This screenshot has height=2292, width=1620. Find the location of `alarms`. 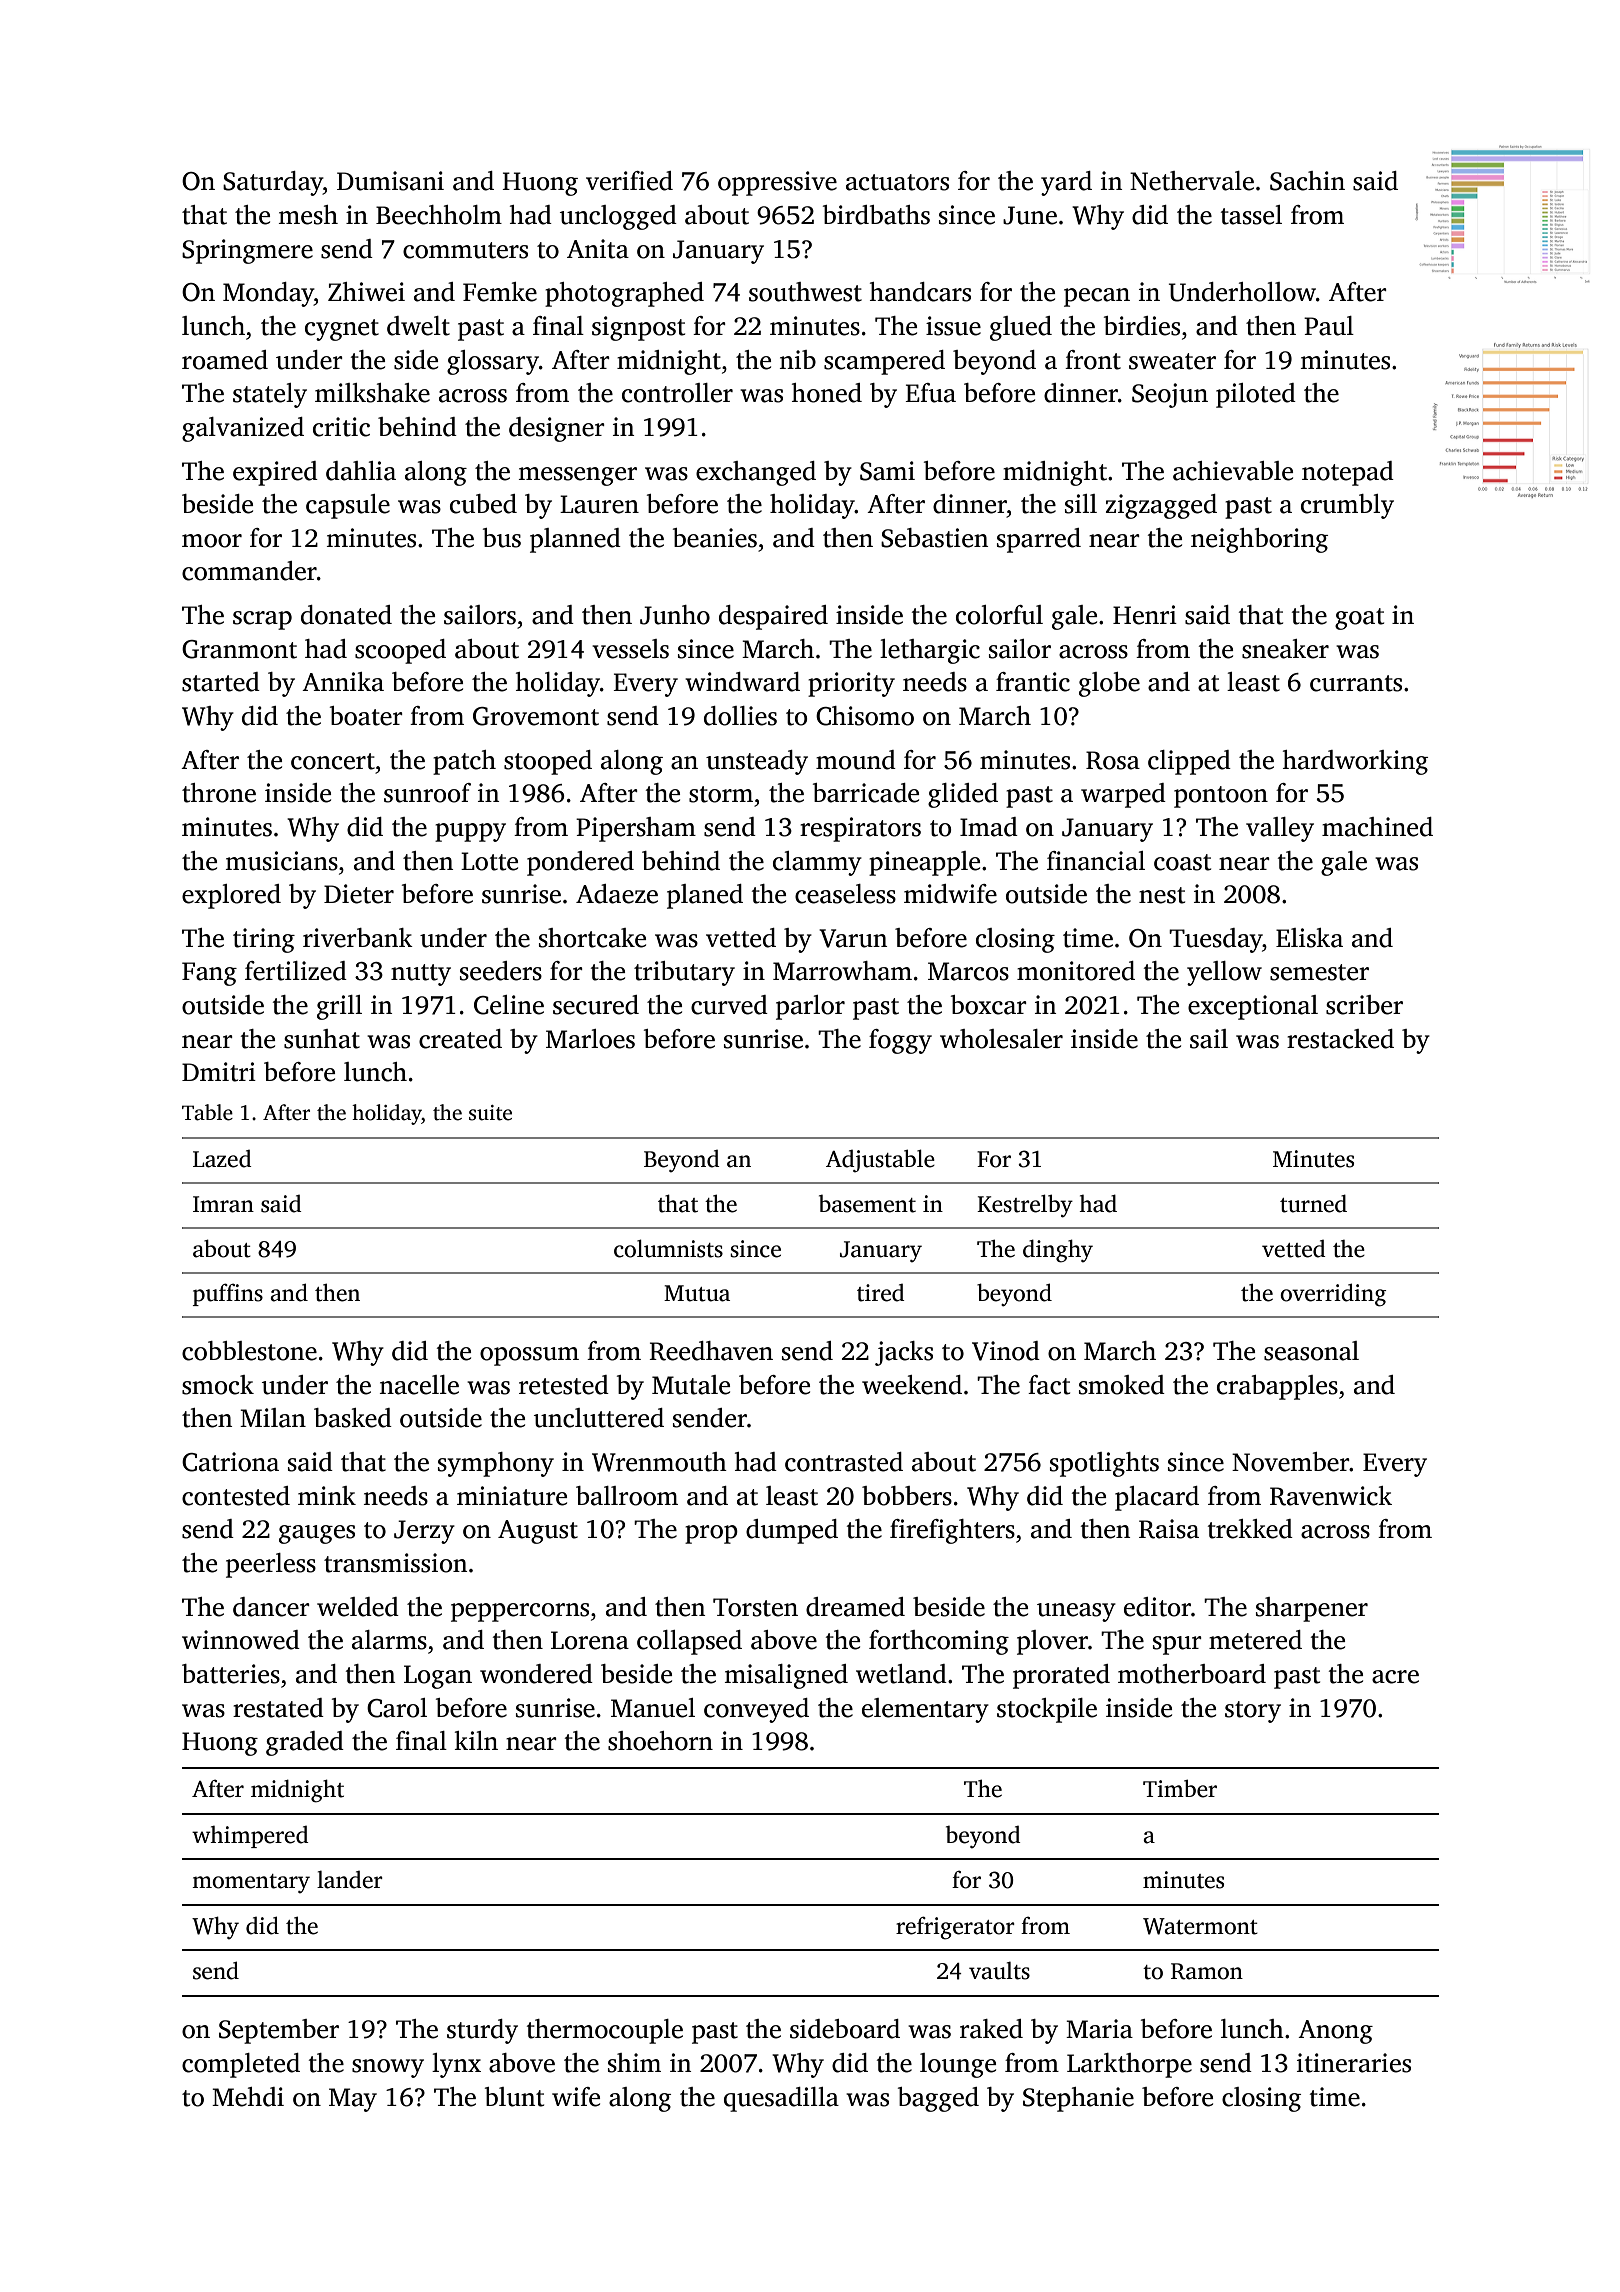

alarms is located at coordinates (389, 1640).
